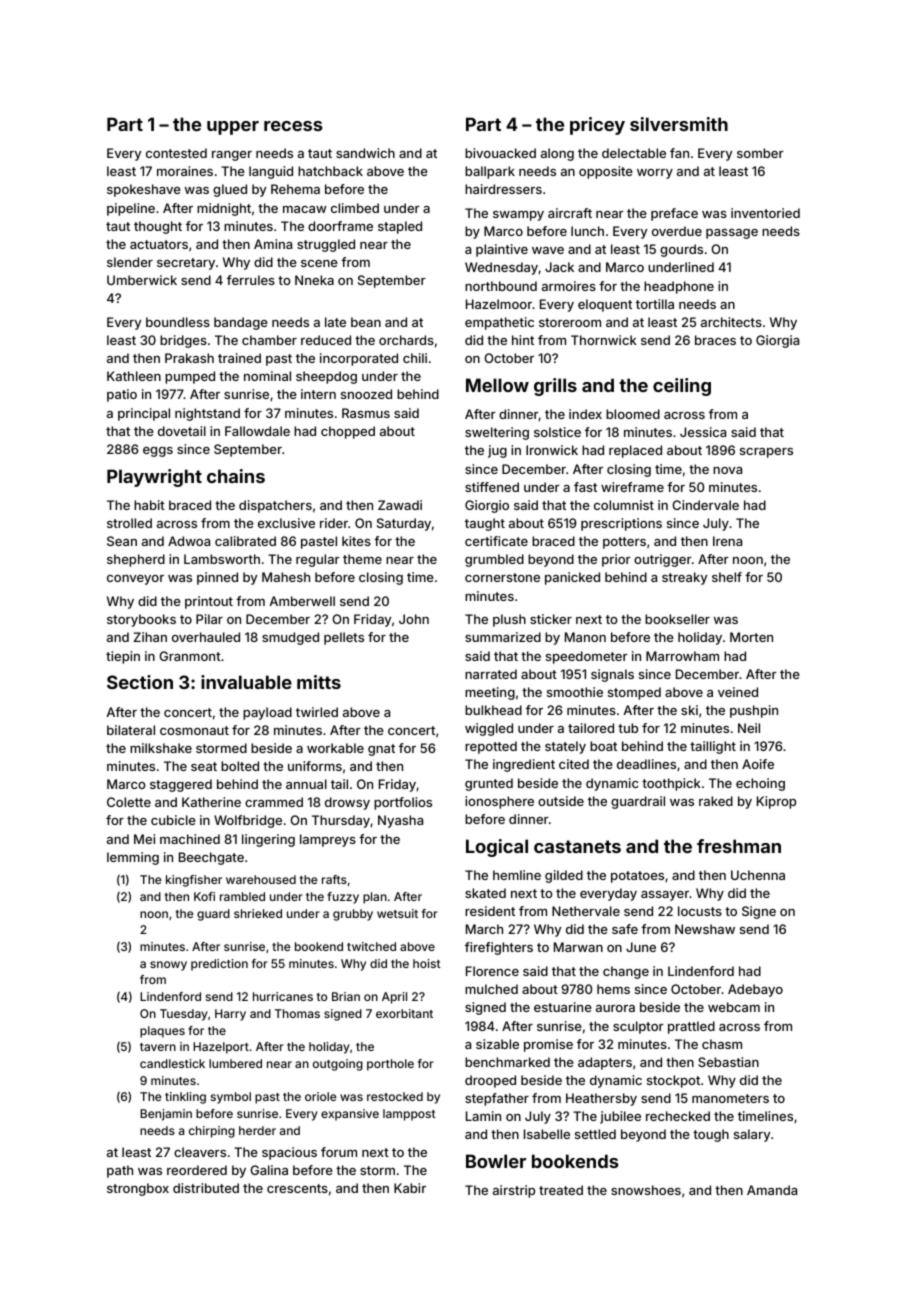  Describe the element at coordinates (665, 896) in the image. I see `assayer` at that location.
